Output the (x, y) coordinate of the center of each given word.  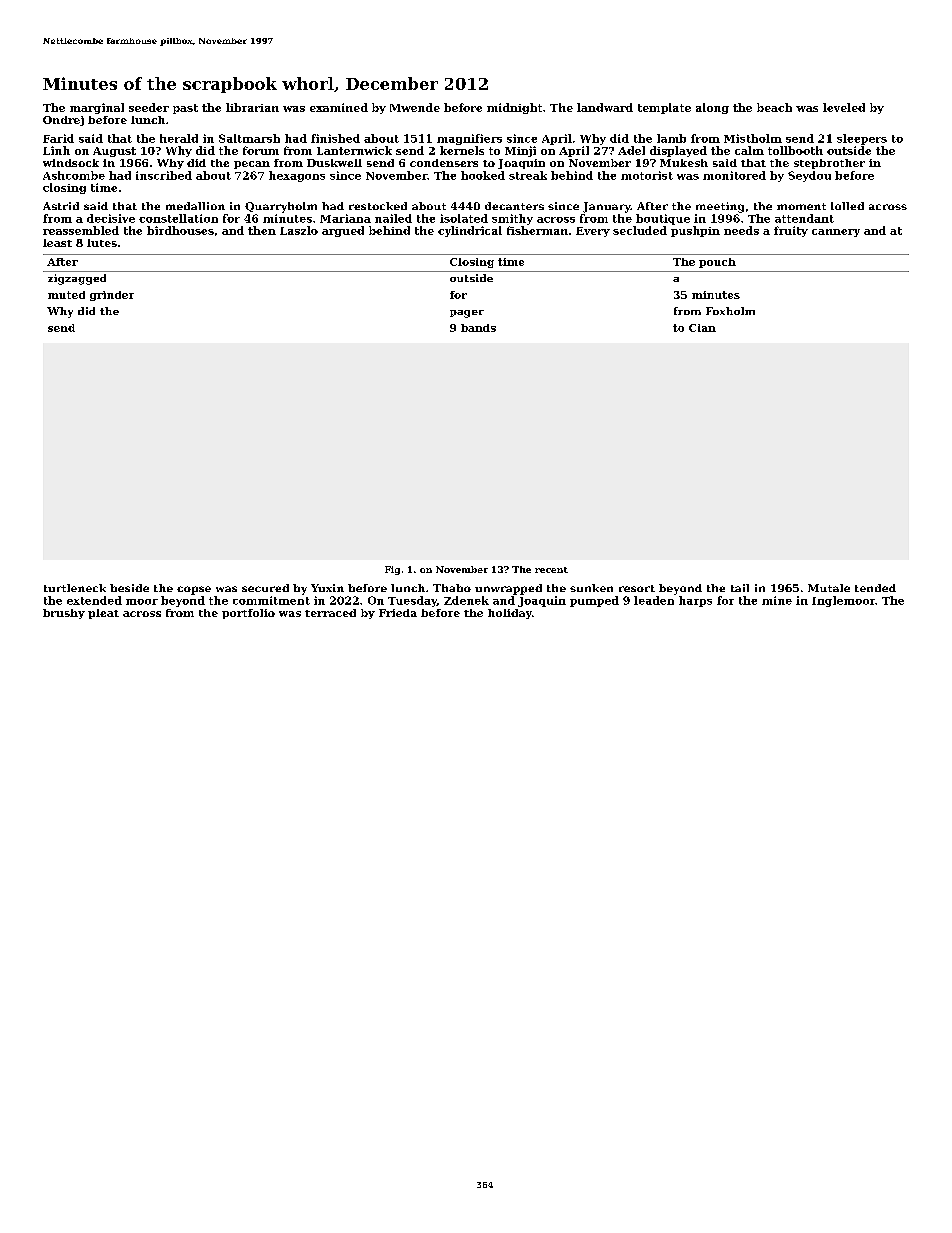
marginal (97, 108)
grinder (112, 296)
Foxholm (730, 311)
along (712, 108)
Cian (702, 328)
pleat (103, 614)
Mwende (415, 107)
